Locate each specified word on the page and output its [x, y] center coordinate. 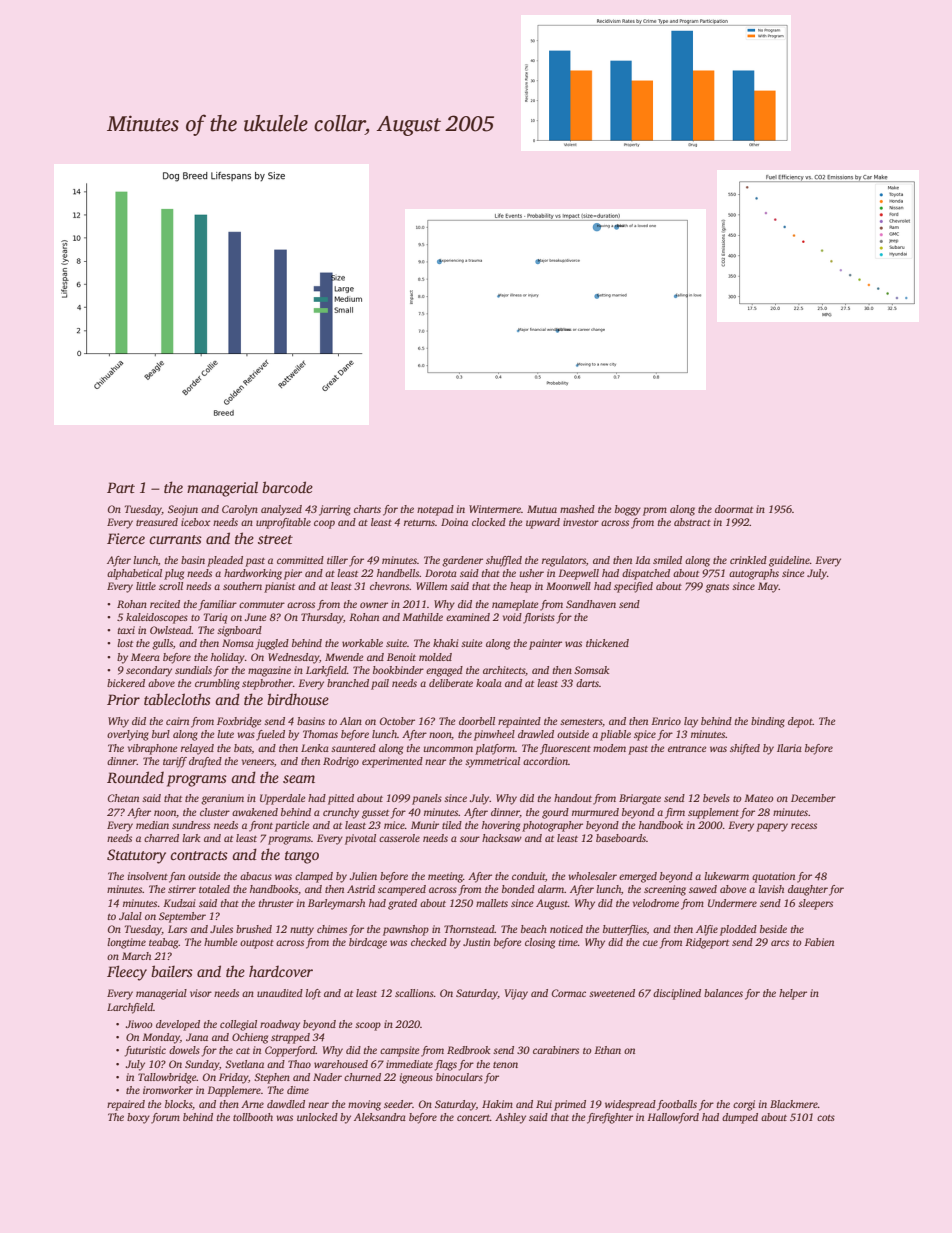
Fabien [819, 942]
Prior [123, 699]
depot [800, 722]
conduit [529, 877]
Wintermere [495, 509]
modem [609, 748]
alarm [551, 889]
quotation [773, 877]
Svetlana [244, 1064]
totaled [214, 889]
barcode [287, 487]
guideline [789, 561]
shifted [745, 749]
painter [545, 644]
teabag [164, 943]
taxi [126, 630]
